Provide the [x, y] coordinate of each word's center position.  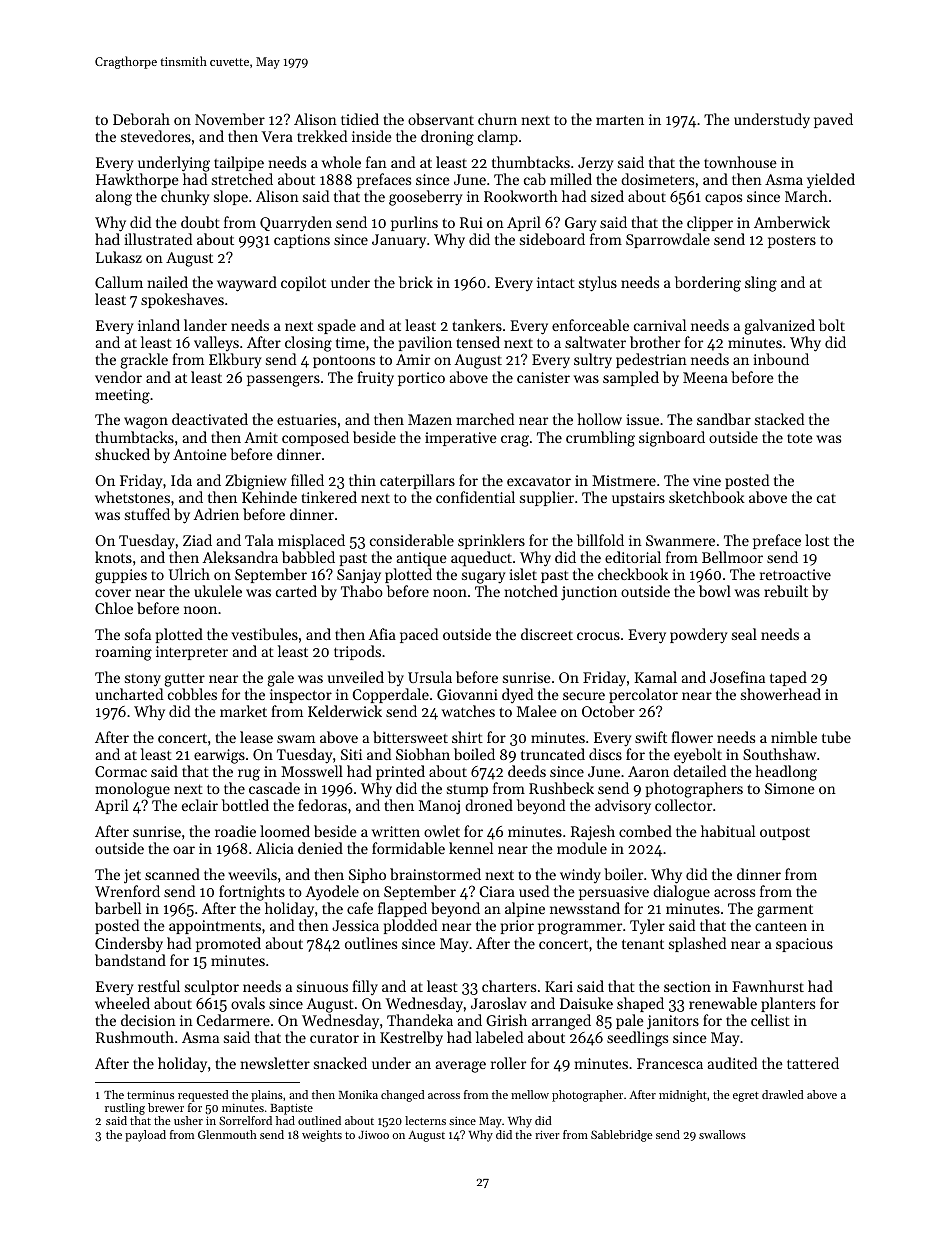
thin [362, 480]
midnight [683, 1096]
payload [145, 1136]
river [547, 1134]
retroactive [795, 574]
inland [159, 325]
